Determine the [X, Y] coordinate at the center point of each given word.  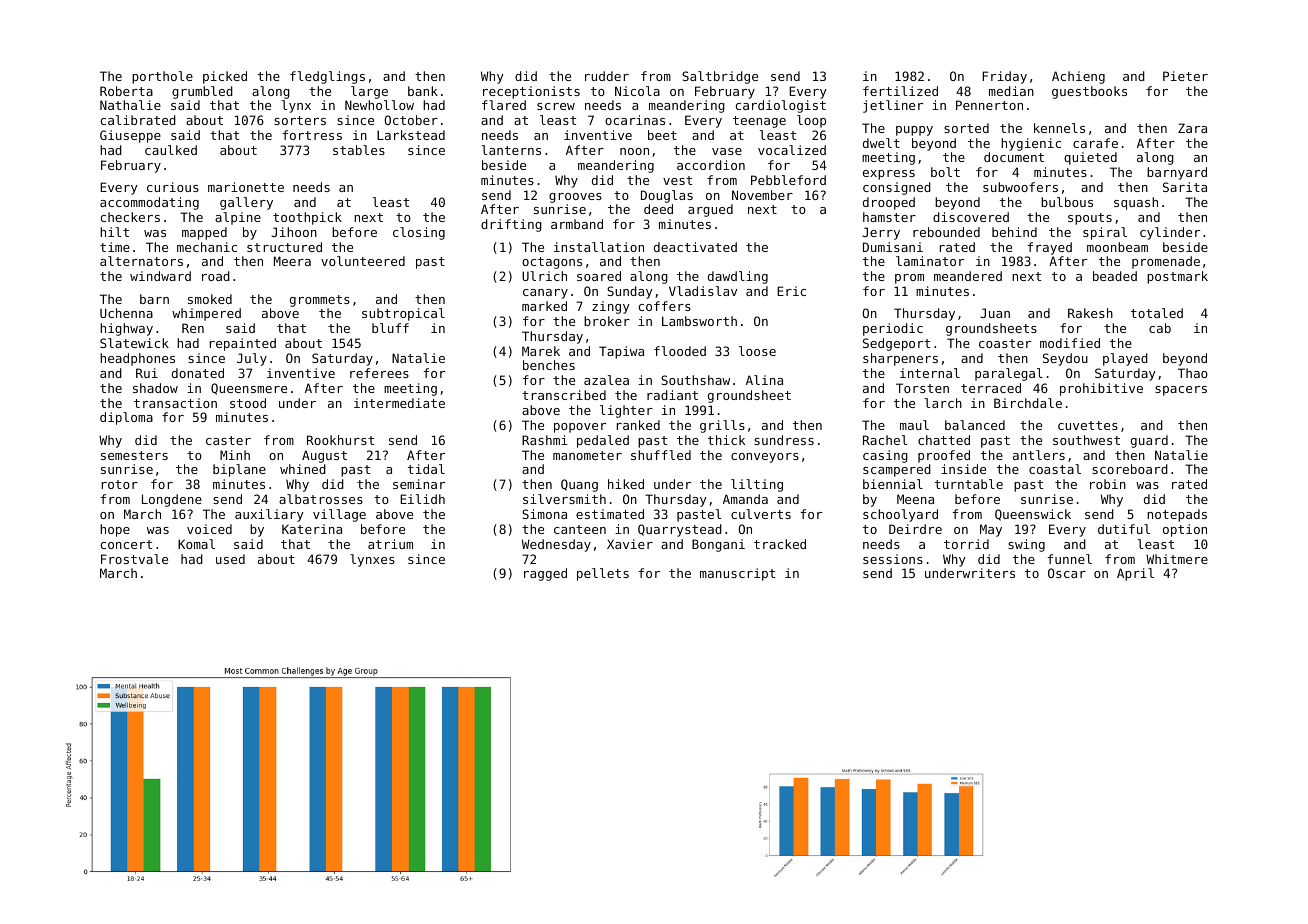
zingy [611, 307]
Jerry [881, 233]
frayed [1049, 248]
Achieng [1078, 77]
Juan [995, 313]
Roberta [126, 91]
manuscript [737, 574]
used [230, 559]
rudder [607, 76]
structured [284, 247]
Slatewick [134, 343]
